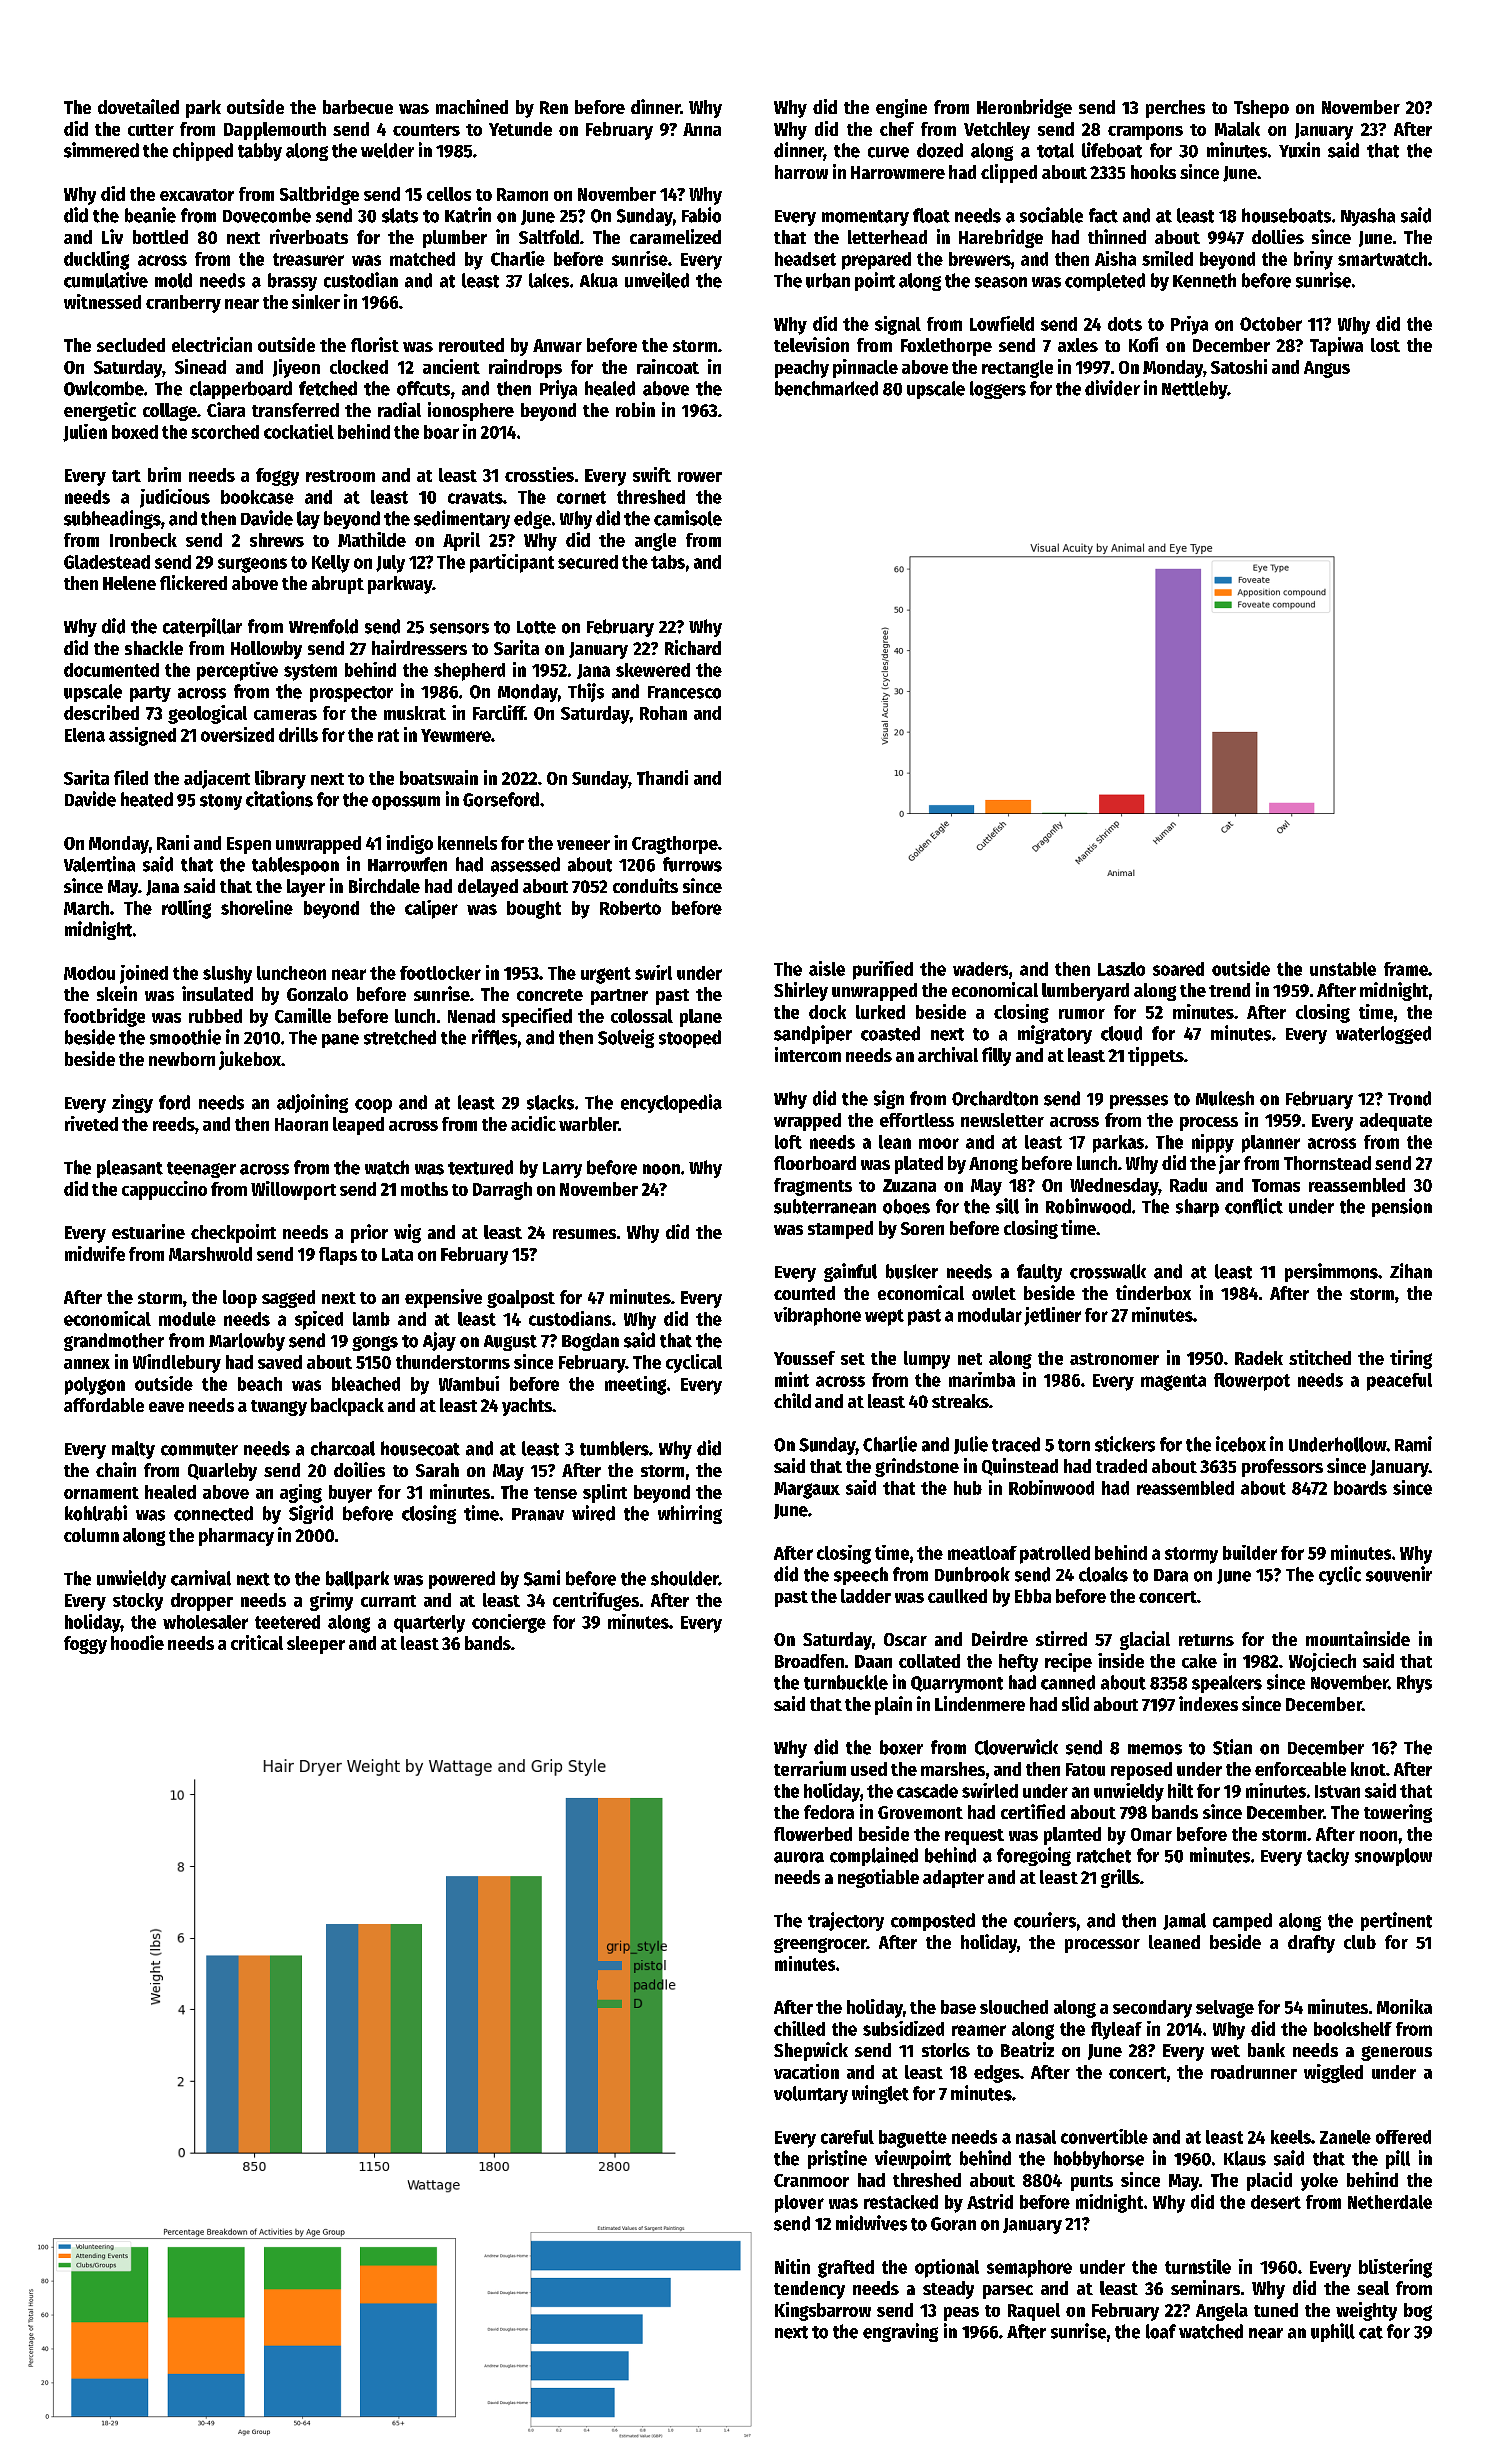 Image resolution: width=1496 pixels, height=2464 pixels. I want to click on dovetailed, so click(138, 106).
